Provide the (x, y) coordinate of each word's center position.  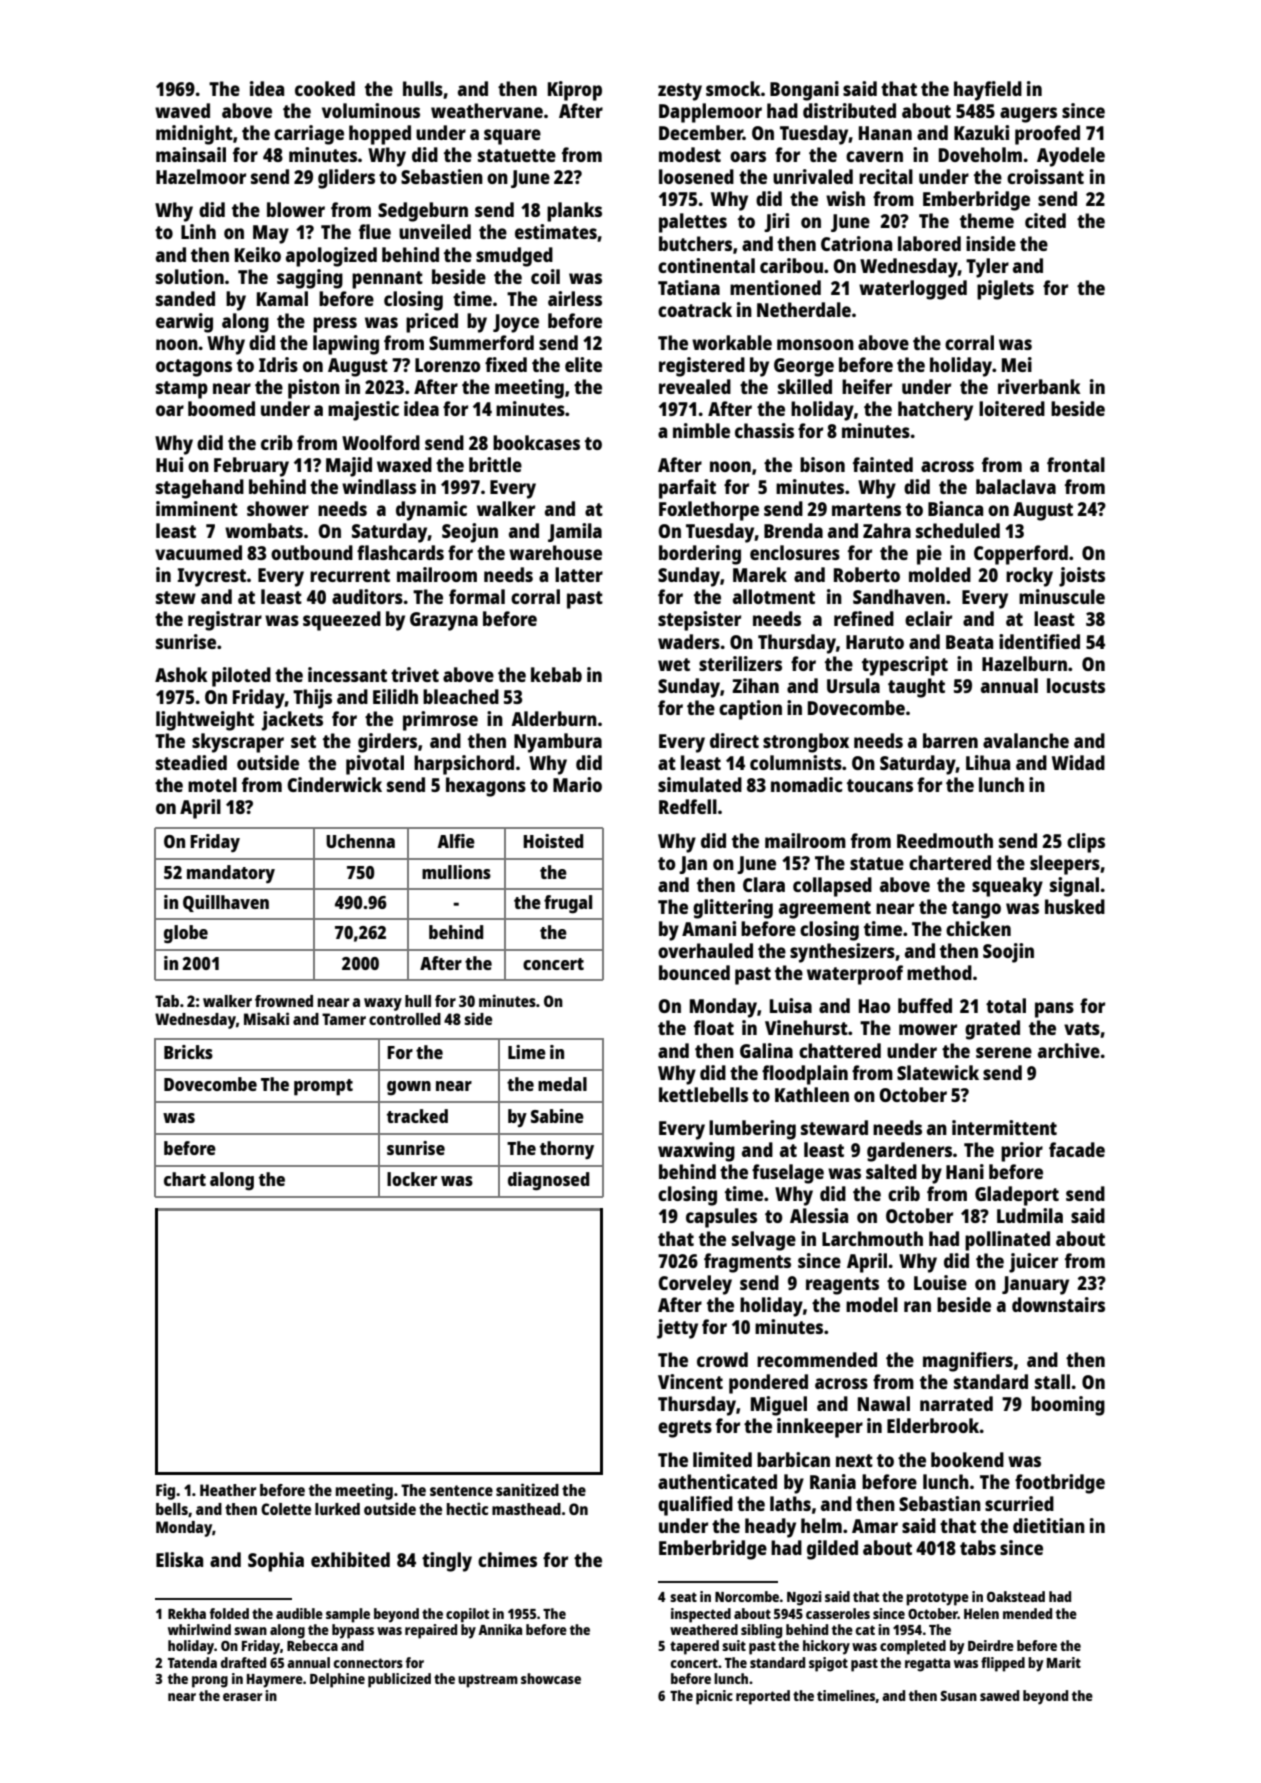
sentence (461, 1490)
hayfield (988, 91)
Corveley (695, 1285)
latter (579, 574)
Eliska (179, 1559)
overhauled (705, 950)
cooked (325, 88)
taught (916, 688)
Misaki (266, 1018)
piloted (241, 677)
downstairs (1058, 1304)
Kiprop (575, 91)
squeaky (1007, 887)
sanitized (527, 1489)
